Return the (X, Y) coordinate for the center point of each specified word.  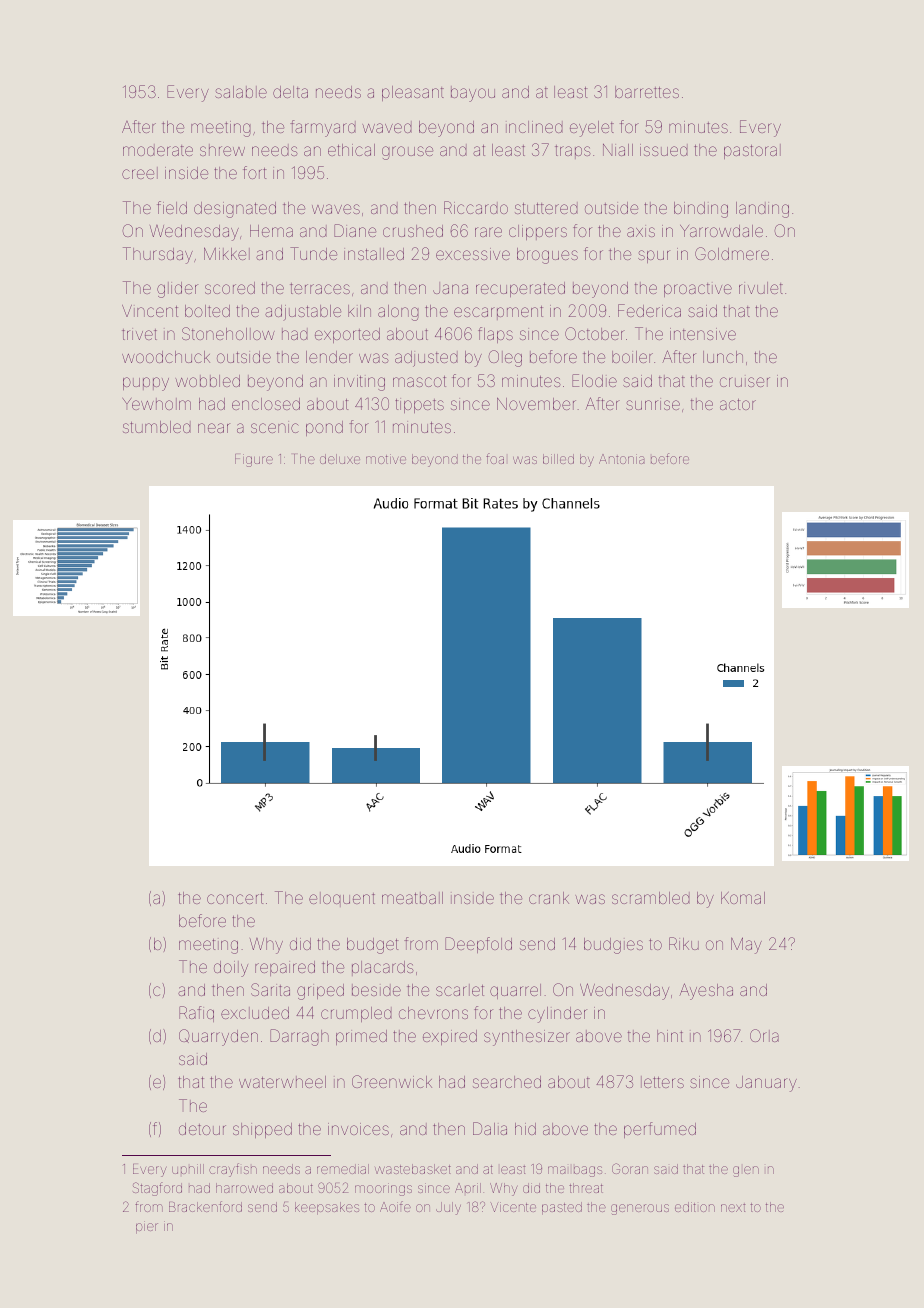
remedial (343, 1169)
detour (202, 1129)
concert (235, 898)
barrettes (647, 92)
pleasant (413, 93)
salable (241, 92)
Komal (743, 898)
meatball (412, 898)
